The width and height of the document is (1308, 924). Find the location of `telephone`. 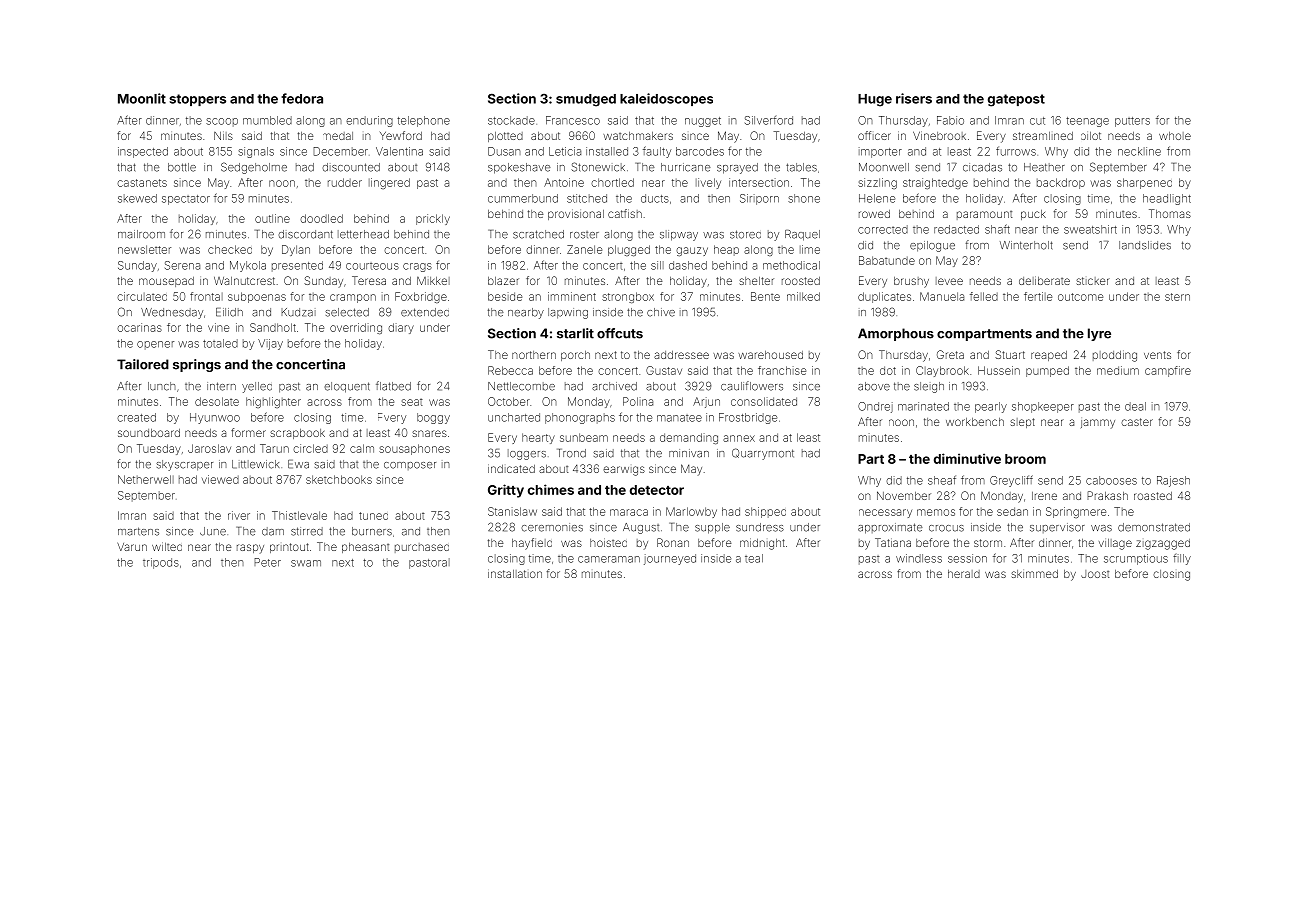

telephone is located at coordinates (423, 121).
